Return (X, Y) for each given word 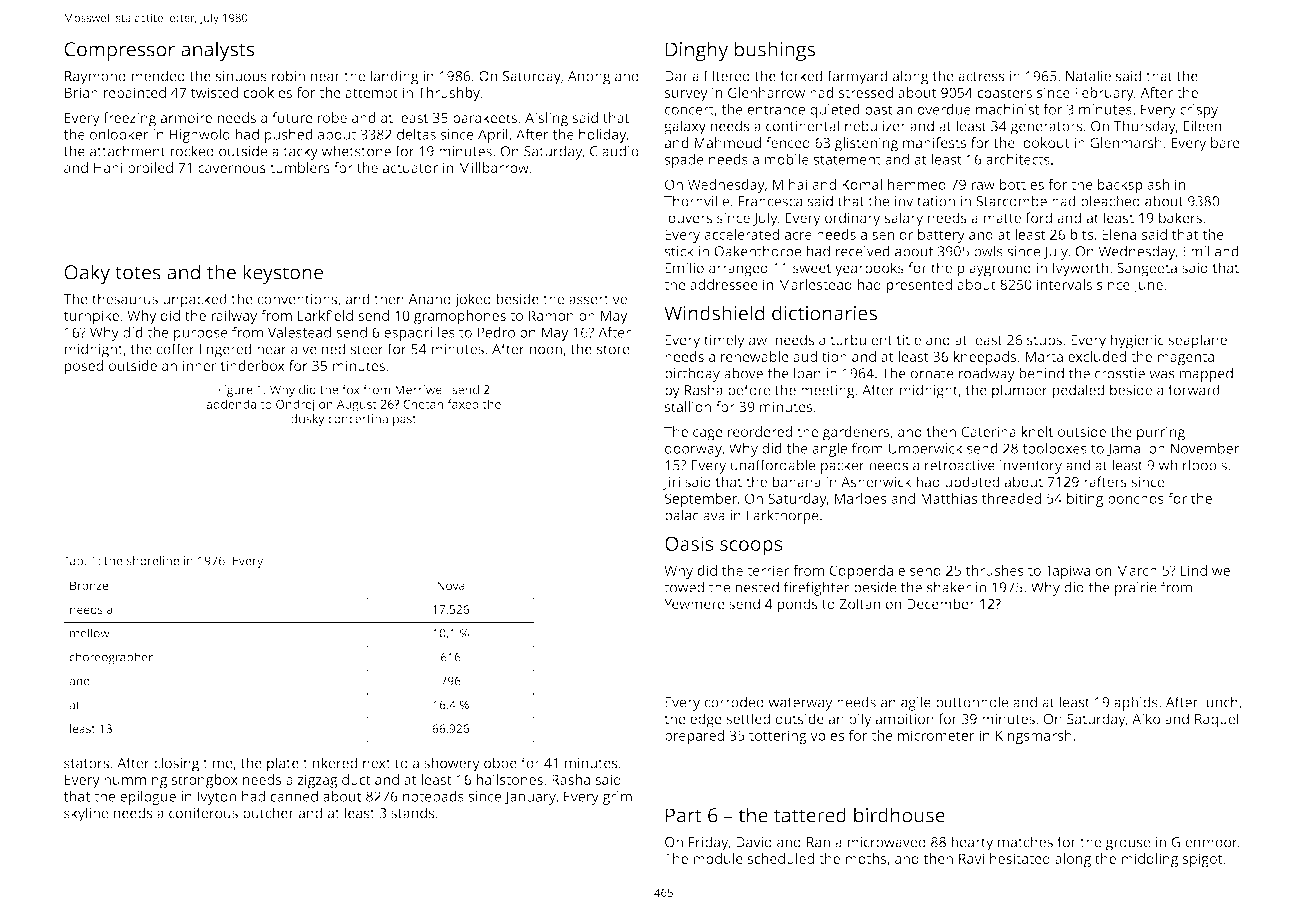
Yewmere (694, 604)
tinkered (330, 763)
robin (288, 76)
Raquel (1217, 720)
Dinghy (697, 51)
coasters (1004, 93)
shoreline (152, 561)
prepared (694, 737)
